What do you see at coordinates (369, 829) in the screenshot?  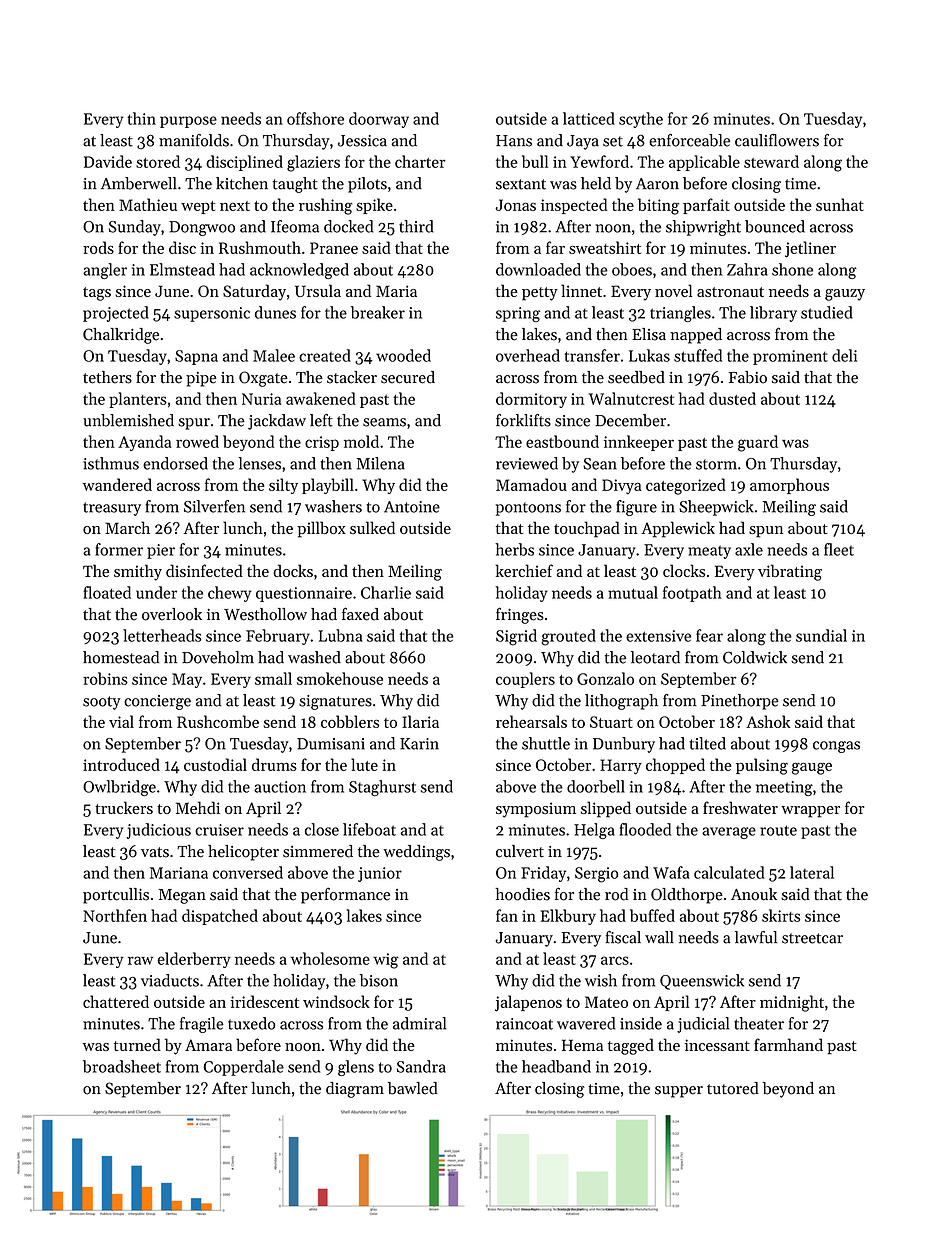 I see `lifeboat` at bounding box center [369, 829].
